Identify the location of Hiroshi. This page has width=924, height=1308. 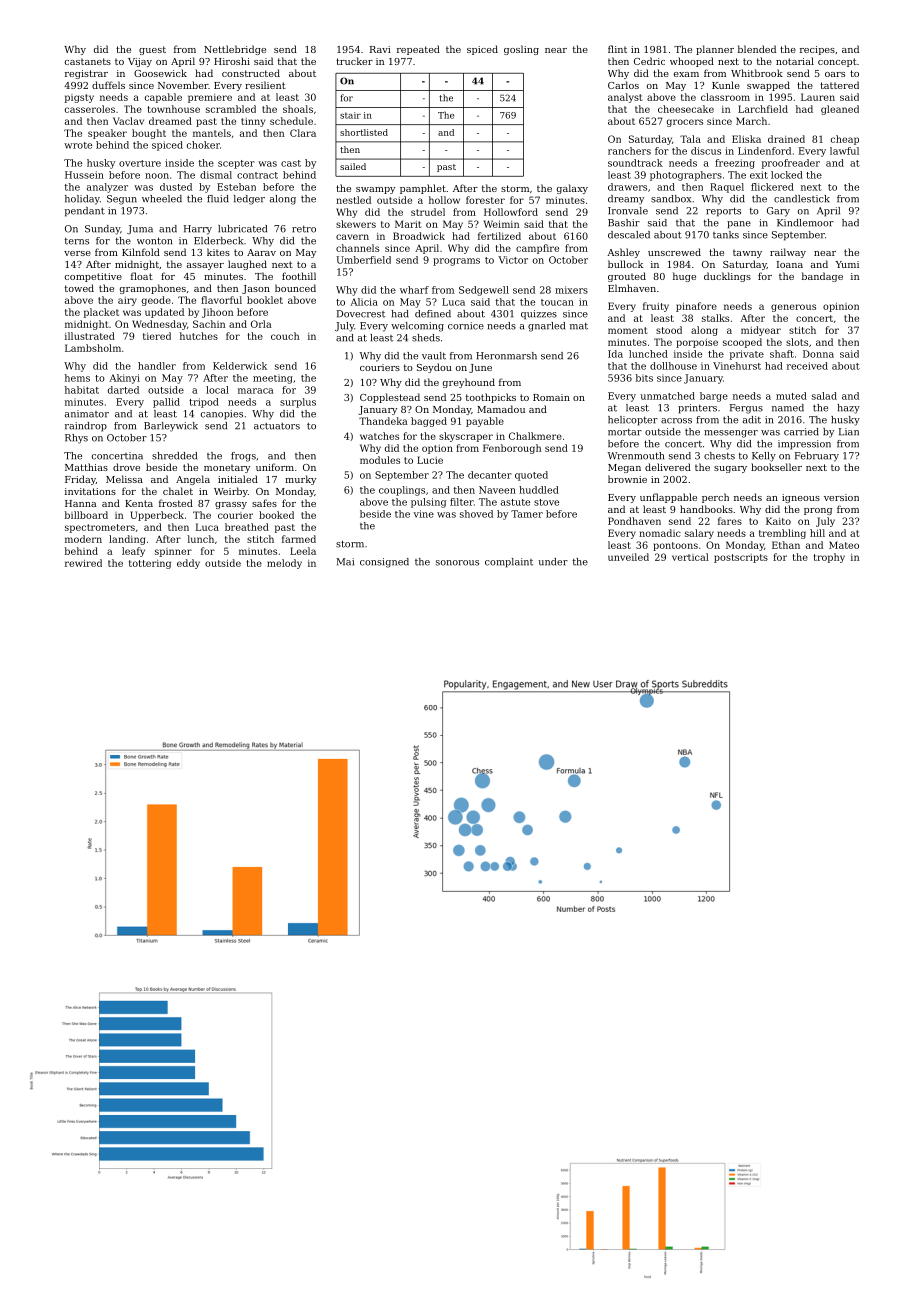
(232, 61).
